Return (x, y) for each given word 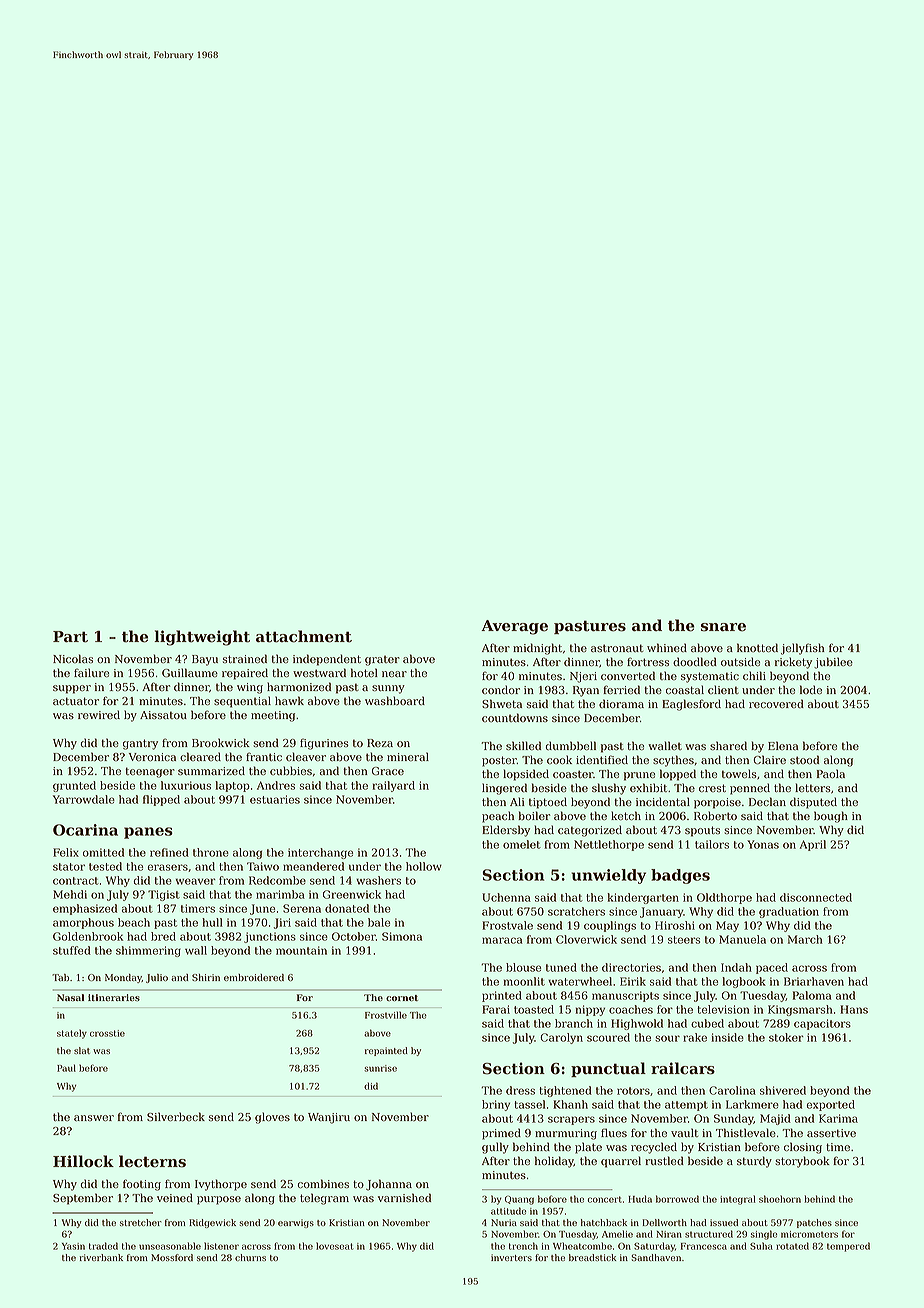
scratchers (576, 911)
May (727, 926)
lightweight (202, 638)
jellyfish (803, 649)
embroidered (254, 977)
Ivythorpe (221, 1185)
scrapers (571, 1120)
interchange (320, 853)
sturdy (754, 1162)
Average (514, 627)
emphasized (85, 909)
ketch (626, 815)
